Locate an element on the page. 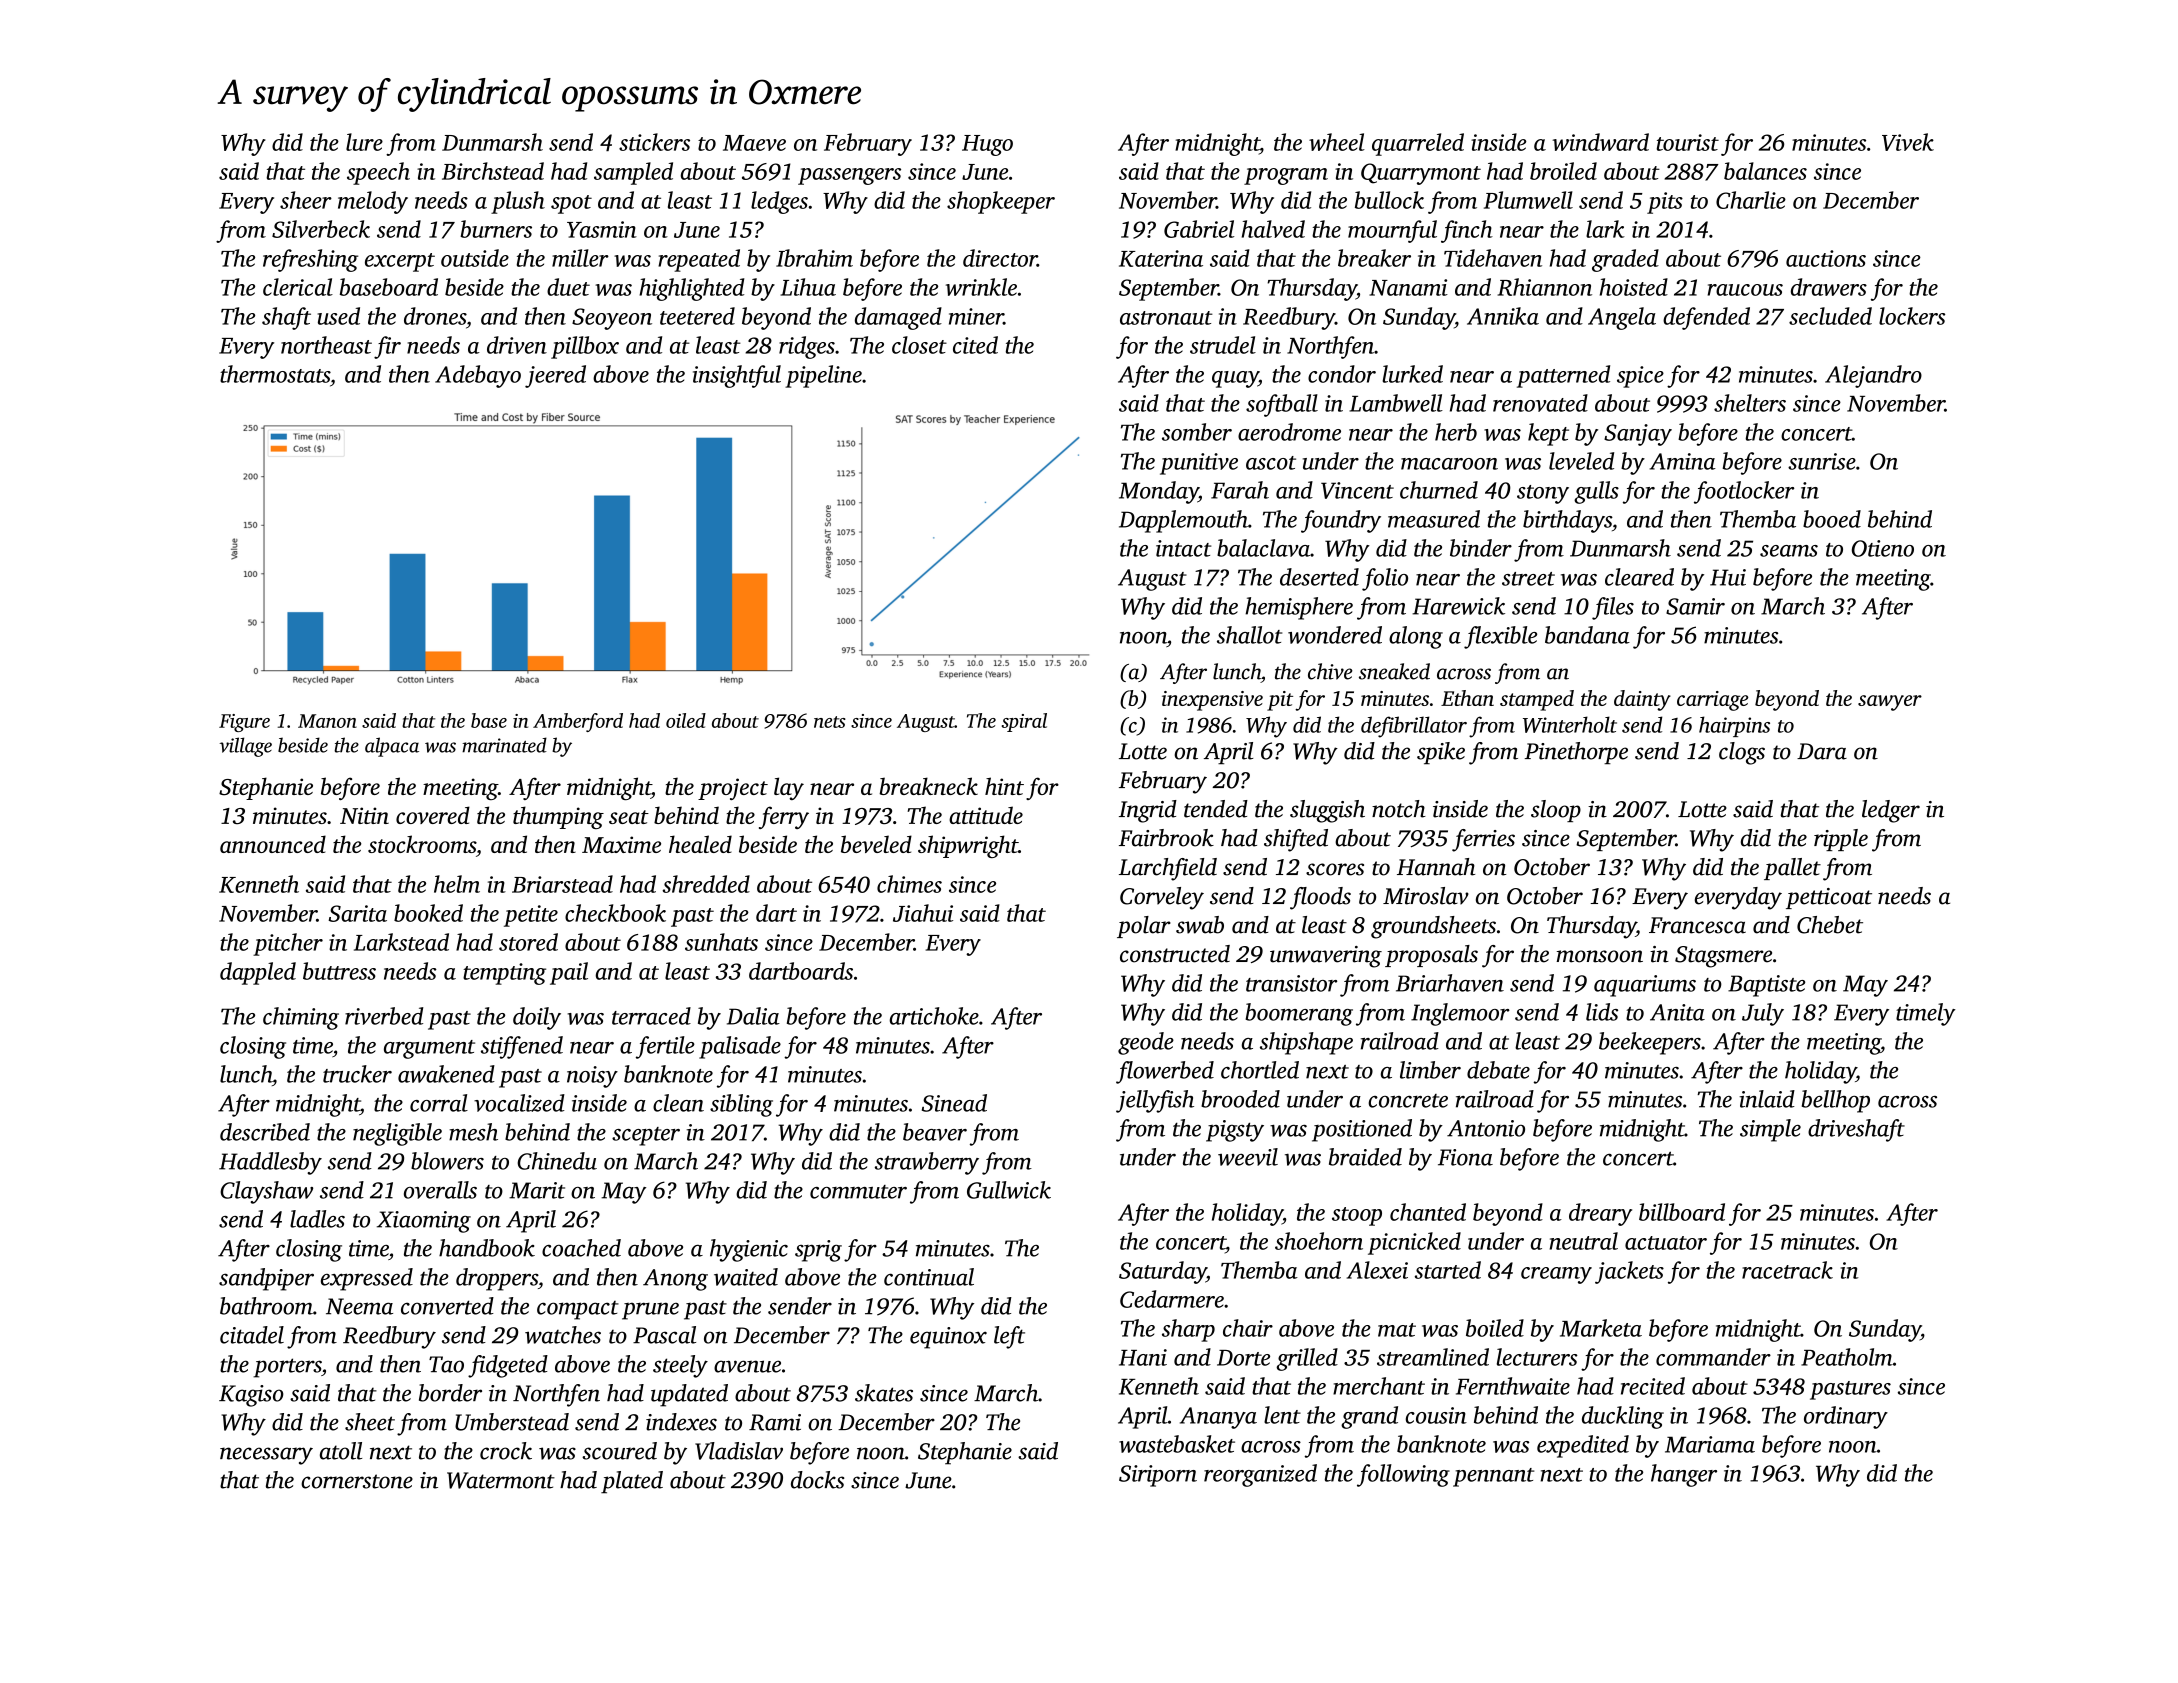 The image size is (2178, 1683). dreary is located at coordinates (1600, 1214).
